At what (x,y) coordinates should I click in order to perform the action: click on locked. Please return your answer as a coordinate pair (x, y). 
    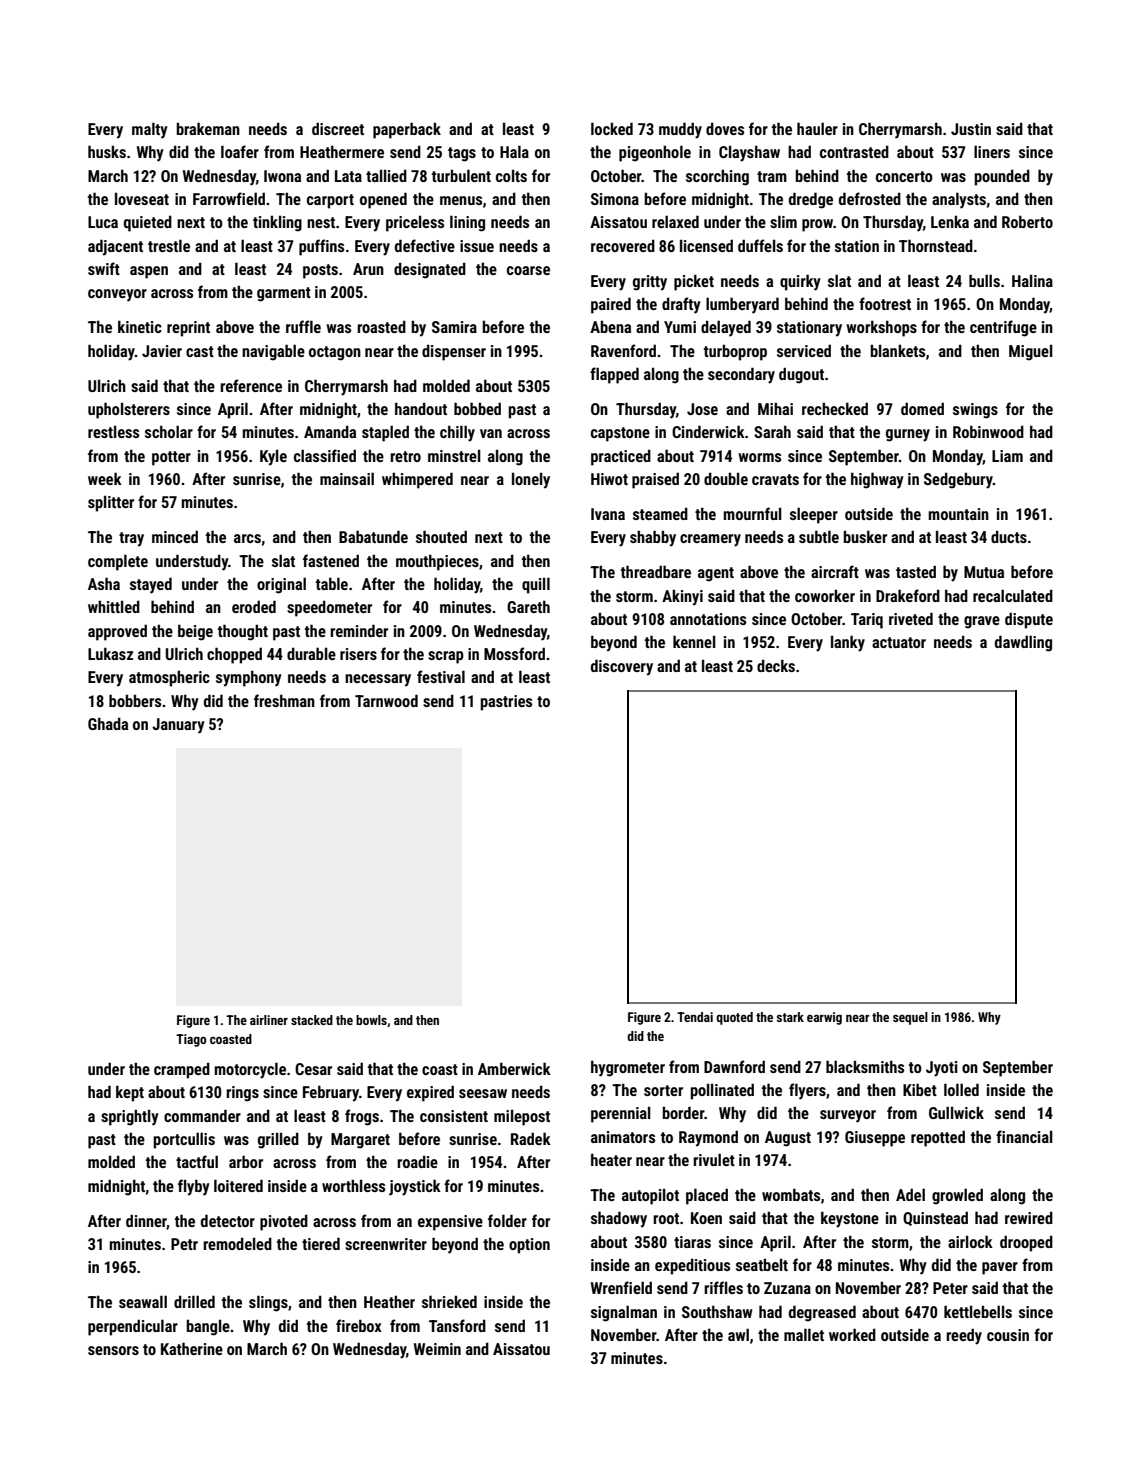
    Looking at the image, I should click on (612, 128).
